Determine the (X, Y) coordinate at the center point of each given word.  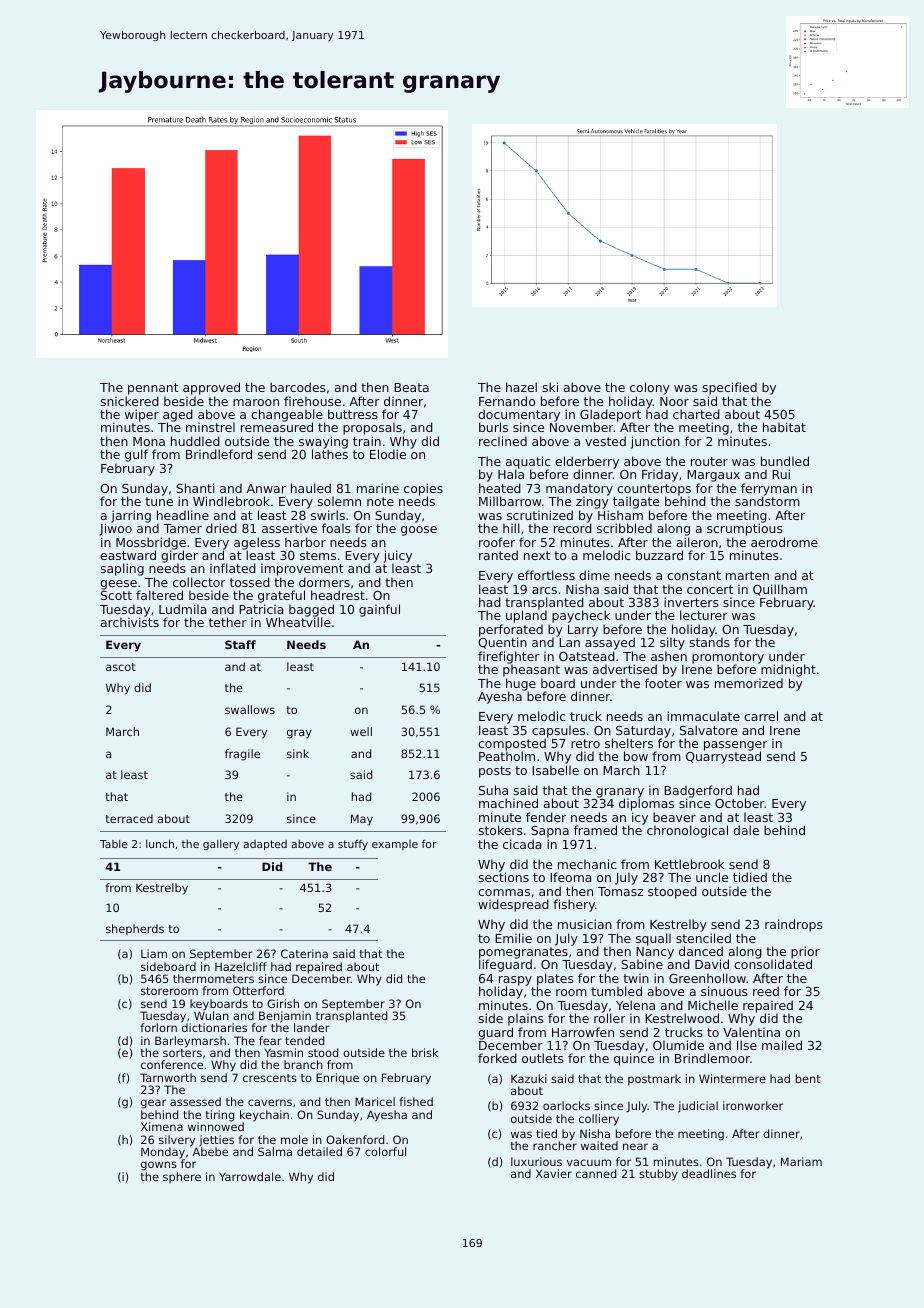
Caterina (304, 953)
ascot (121, 667)
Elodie (388, 454)
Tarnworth (168, 1077)
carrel (761, 716)
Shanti (195, 488)
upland (526, 617)
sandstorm (767, 501)
